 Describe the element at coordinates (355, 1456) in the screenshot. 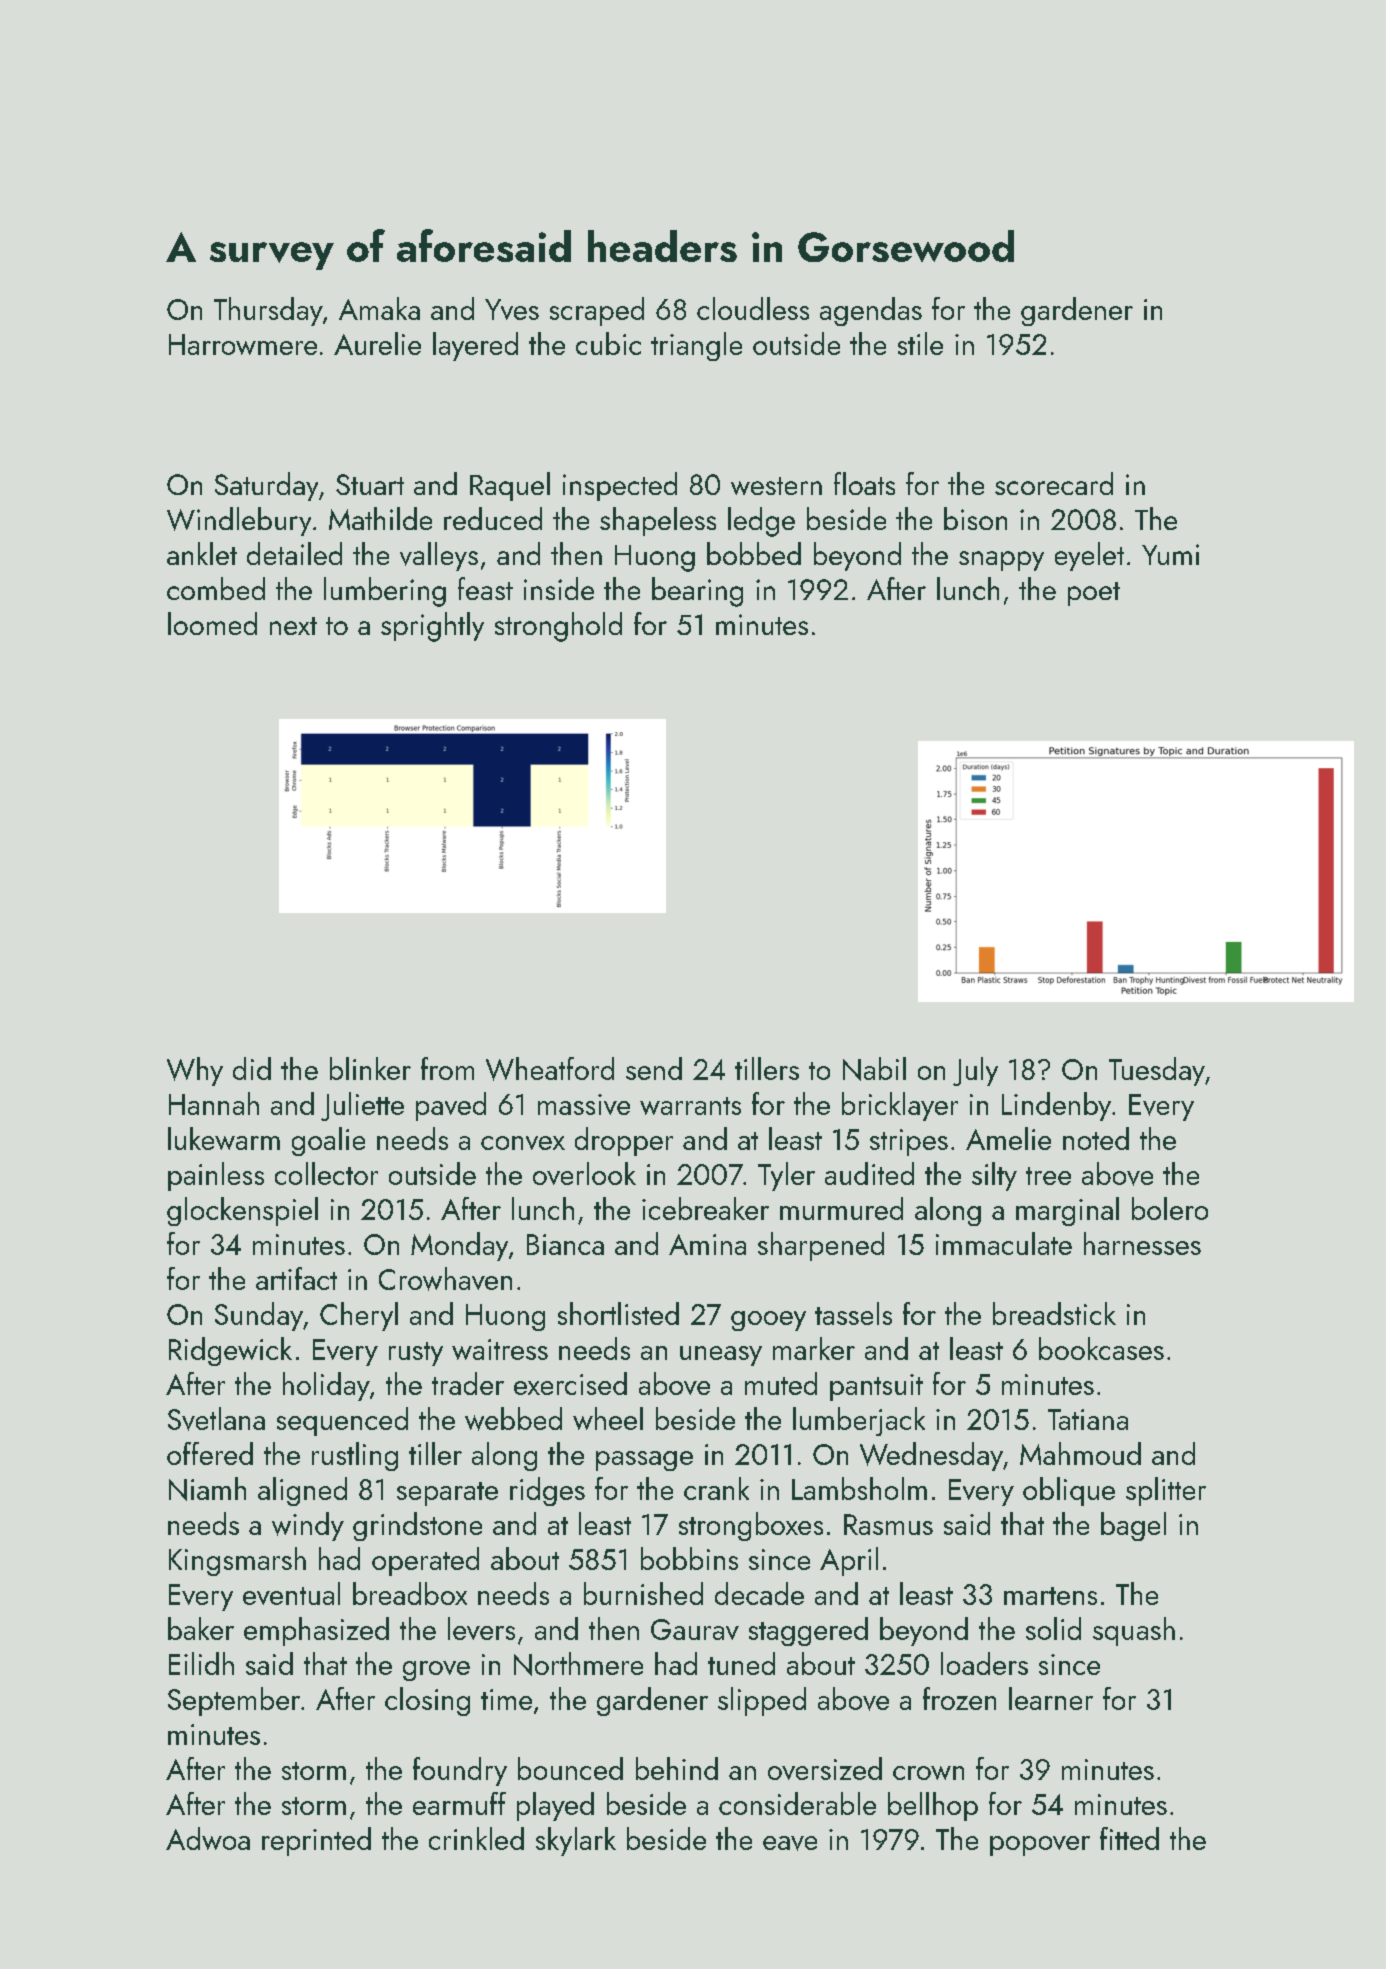

I see `rustling` at that location.
